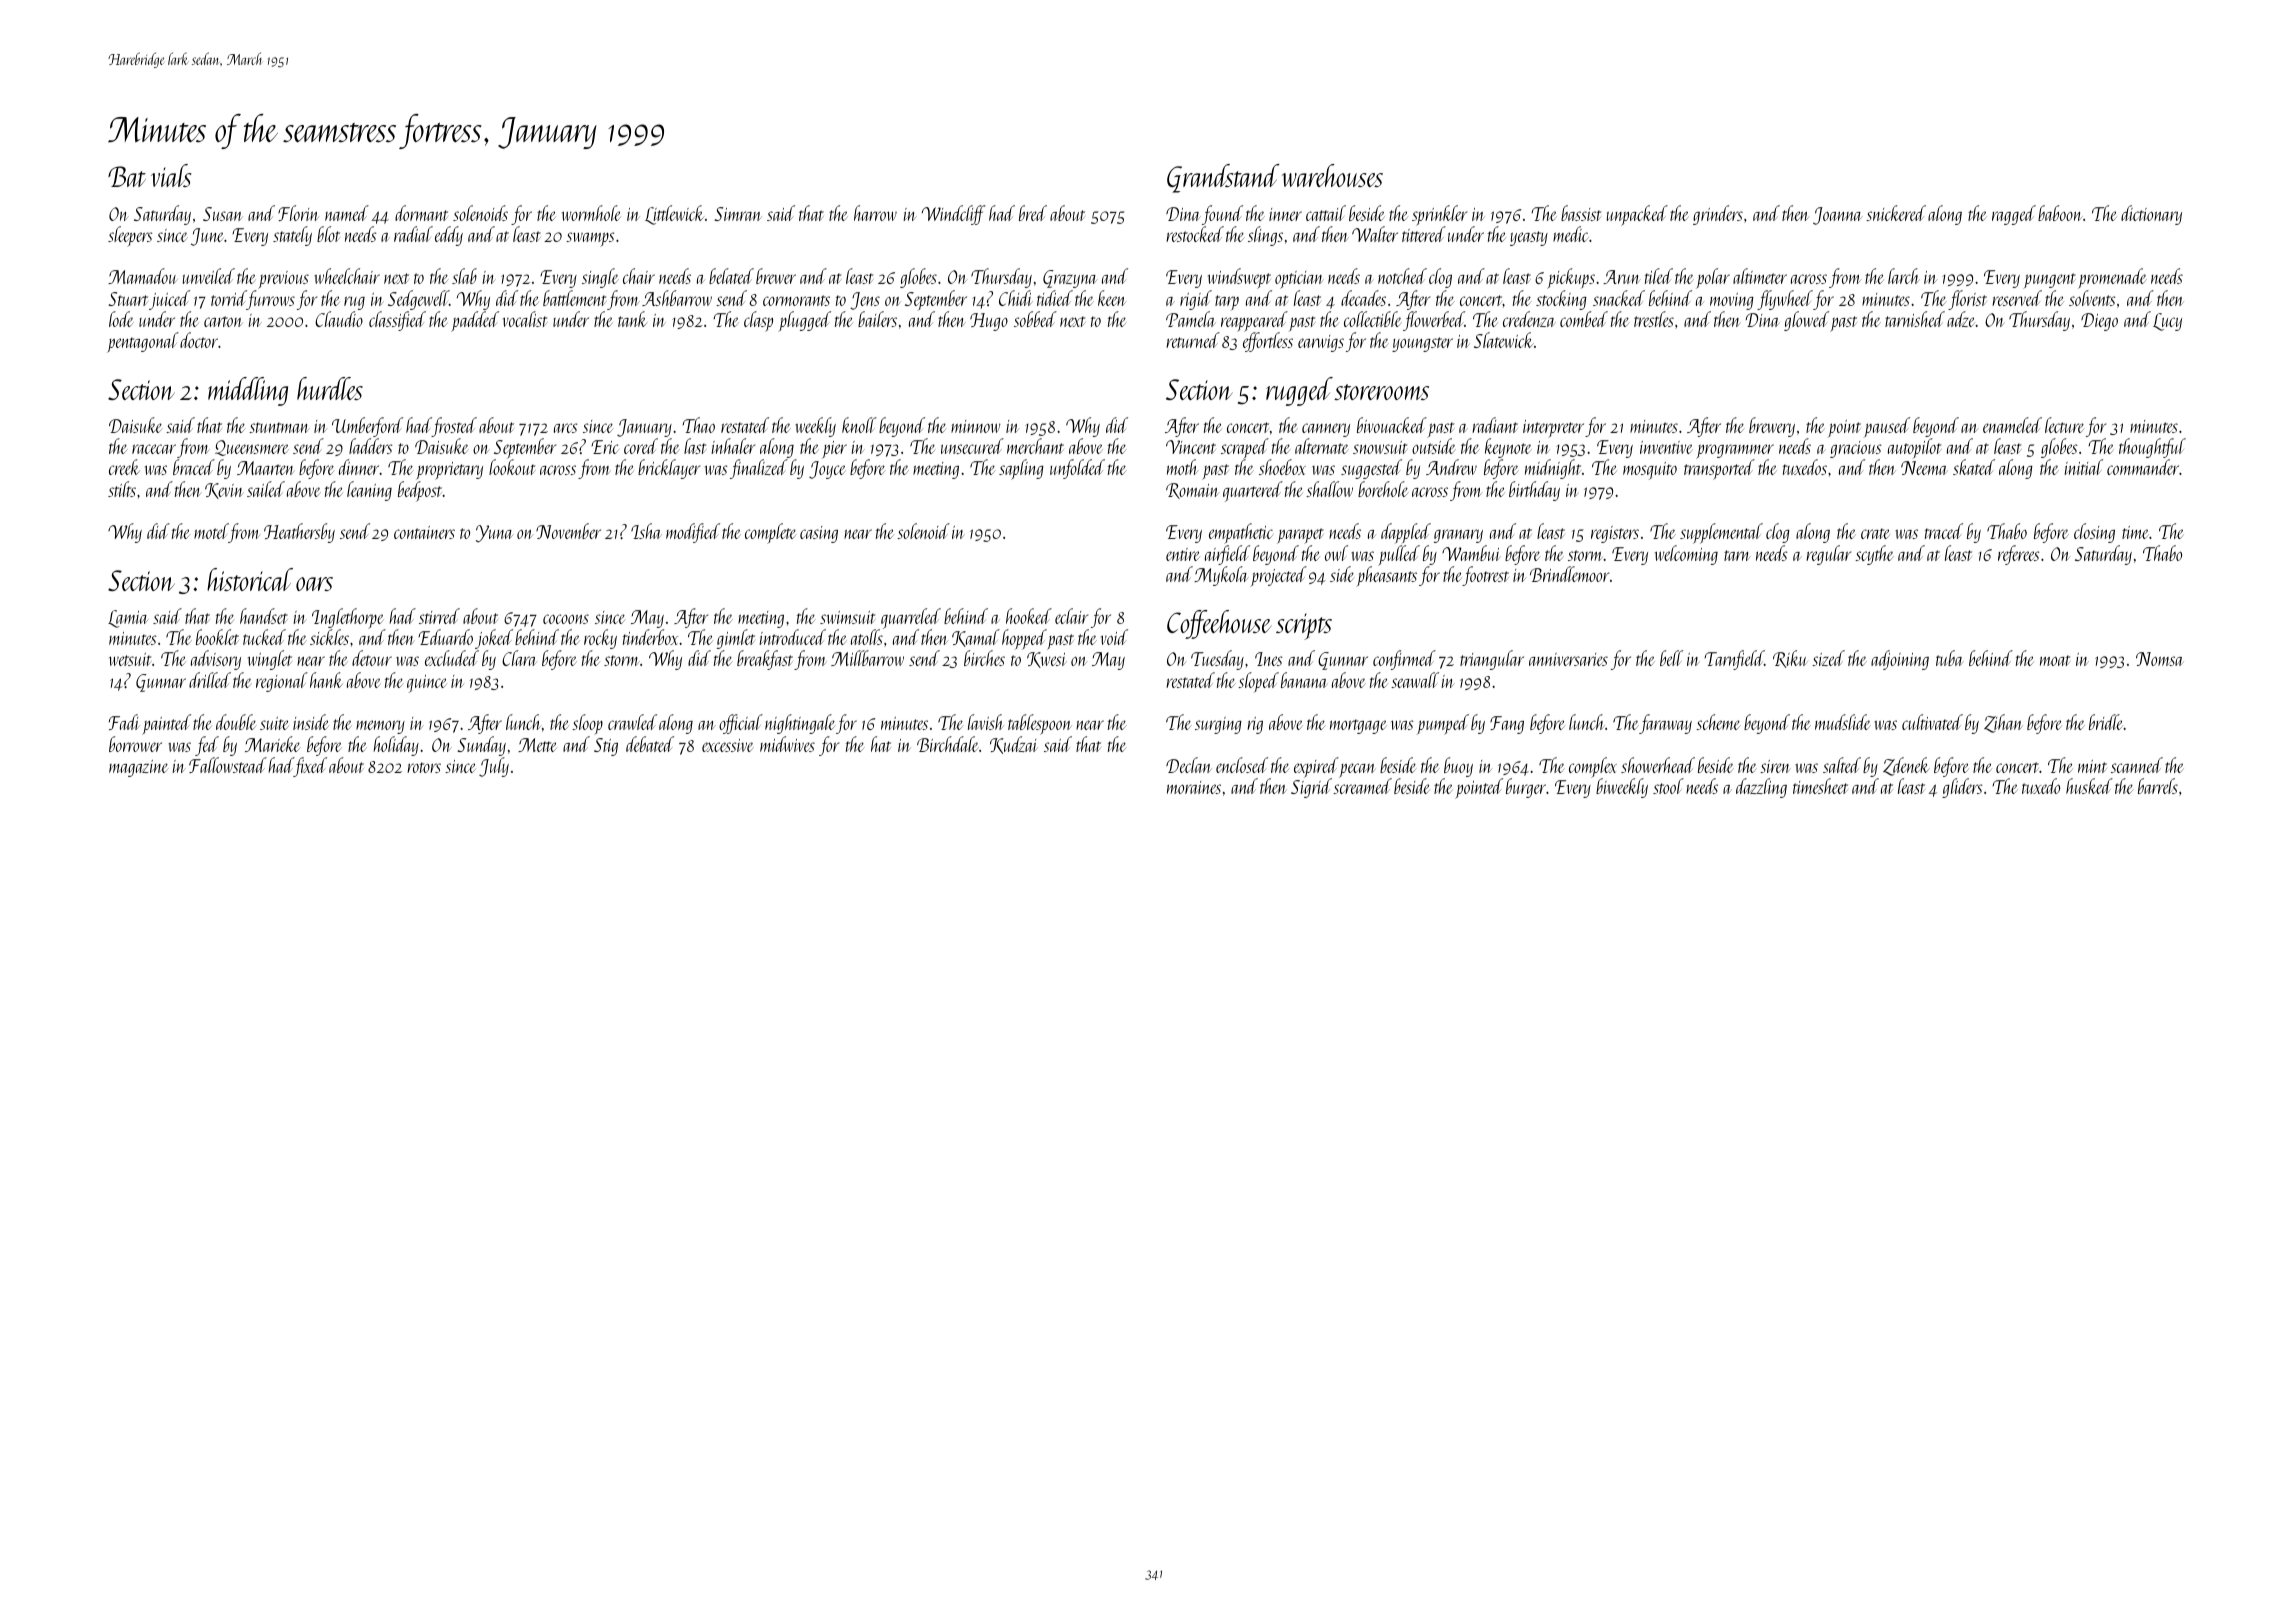  I want to click on slings, so click(1265, 236).
